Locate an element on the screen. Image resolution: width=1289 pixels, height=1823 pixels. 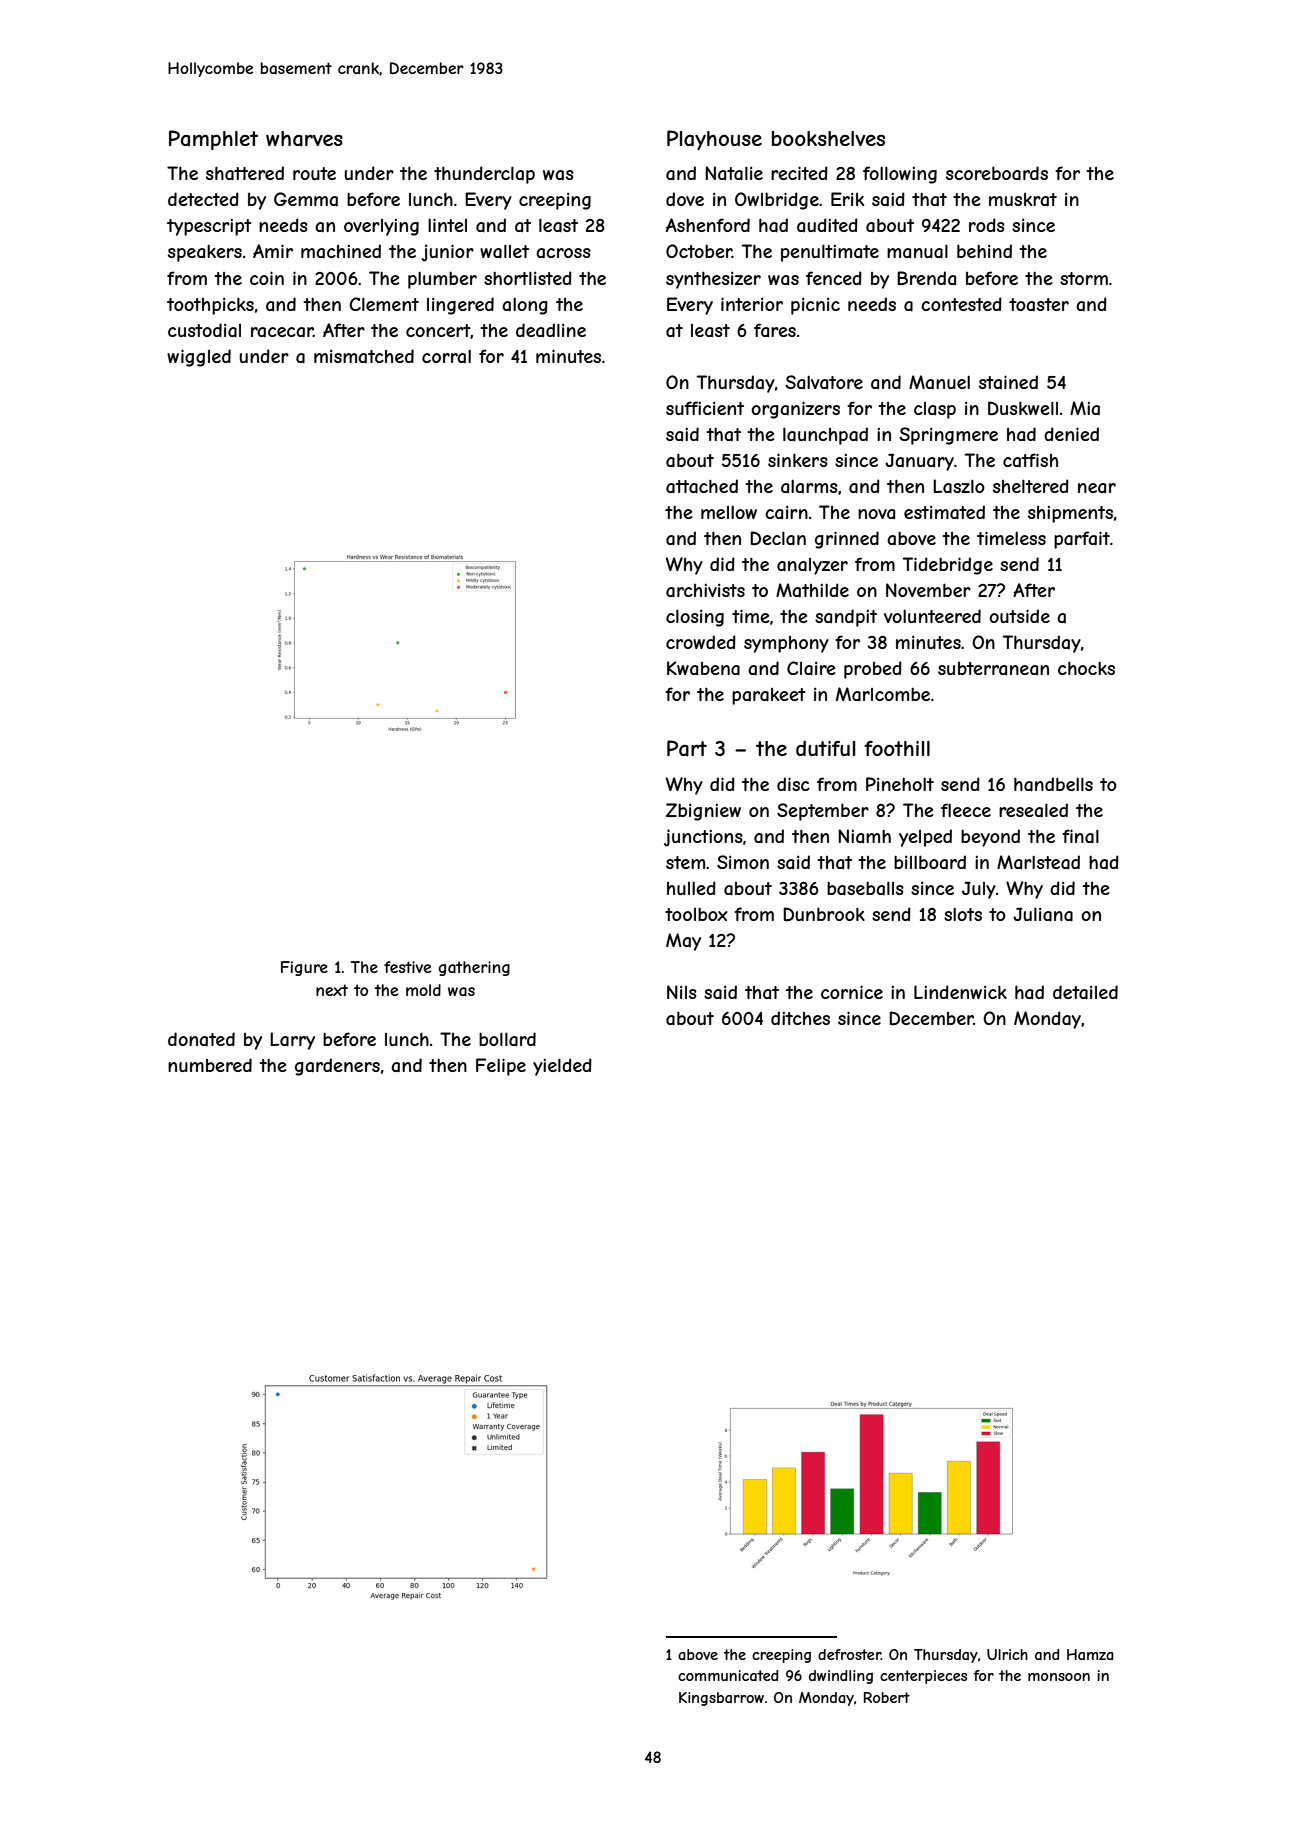
closing is located at coordinates (695, 618).
